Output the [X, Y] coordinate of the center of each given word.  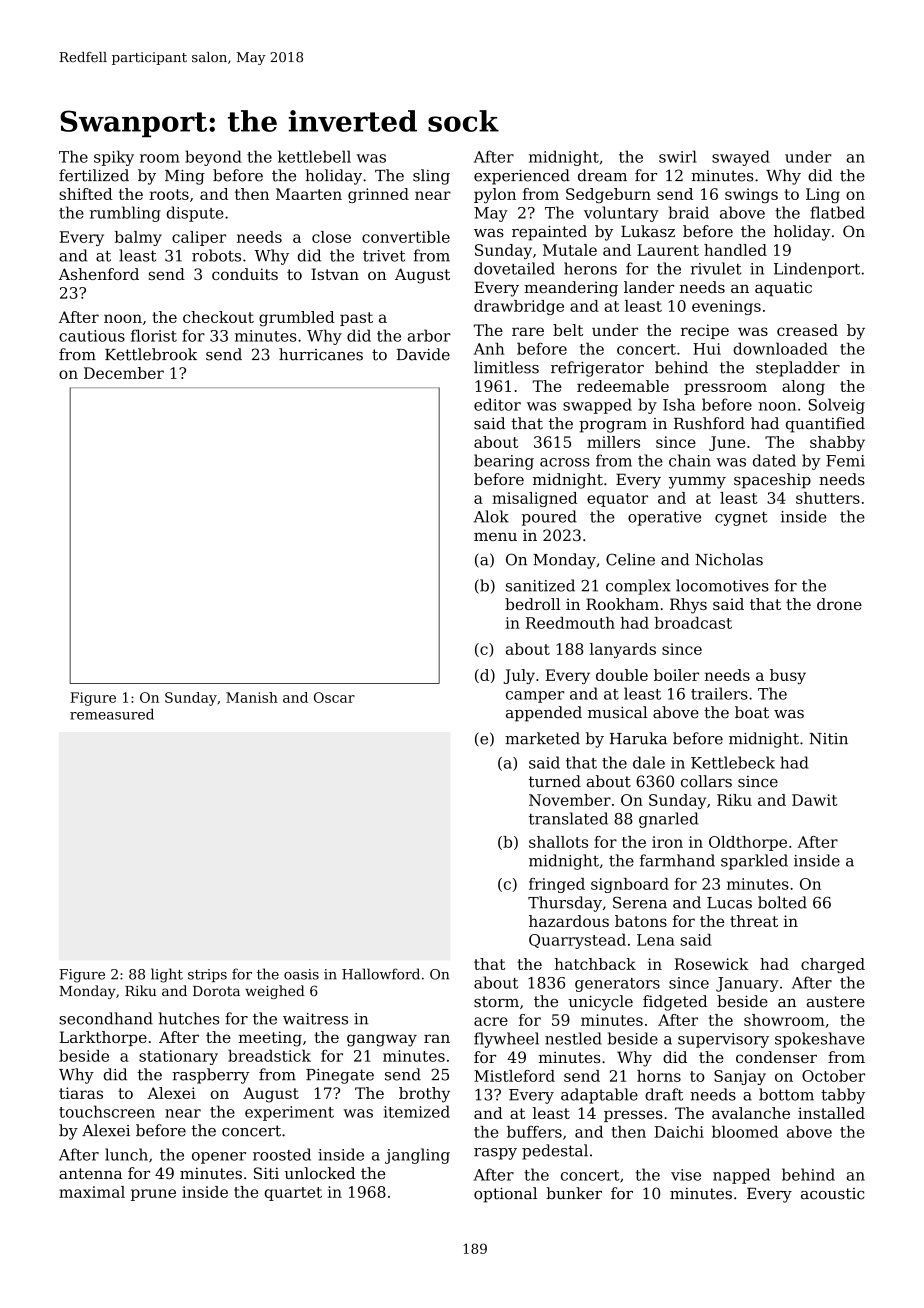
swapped [597, 406]
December [124, 373]
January [747, 984]
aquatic [783, 288]
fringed [557, 885]
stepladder [798, 369]
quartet [293, 1194]
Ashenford [99, 274]
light [167, 975]
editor [497, 404]
